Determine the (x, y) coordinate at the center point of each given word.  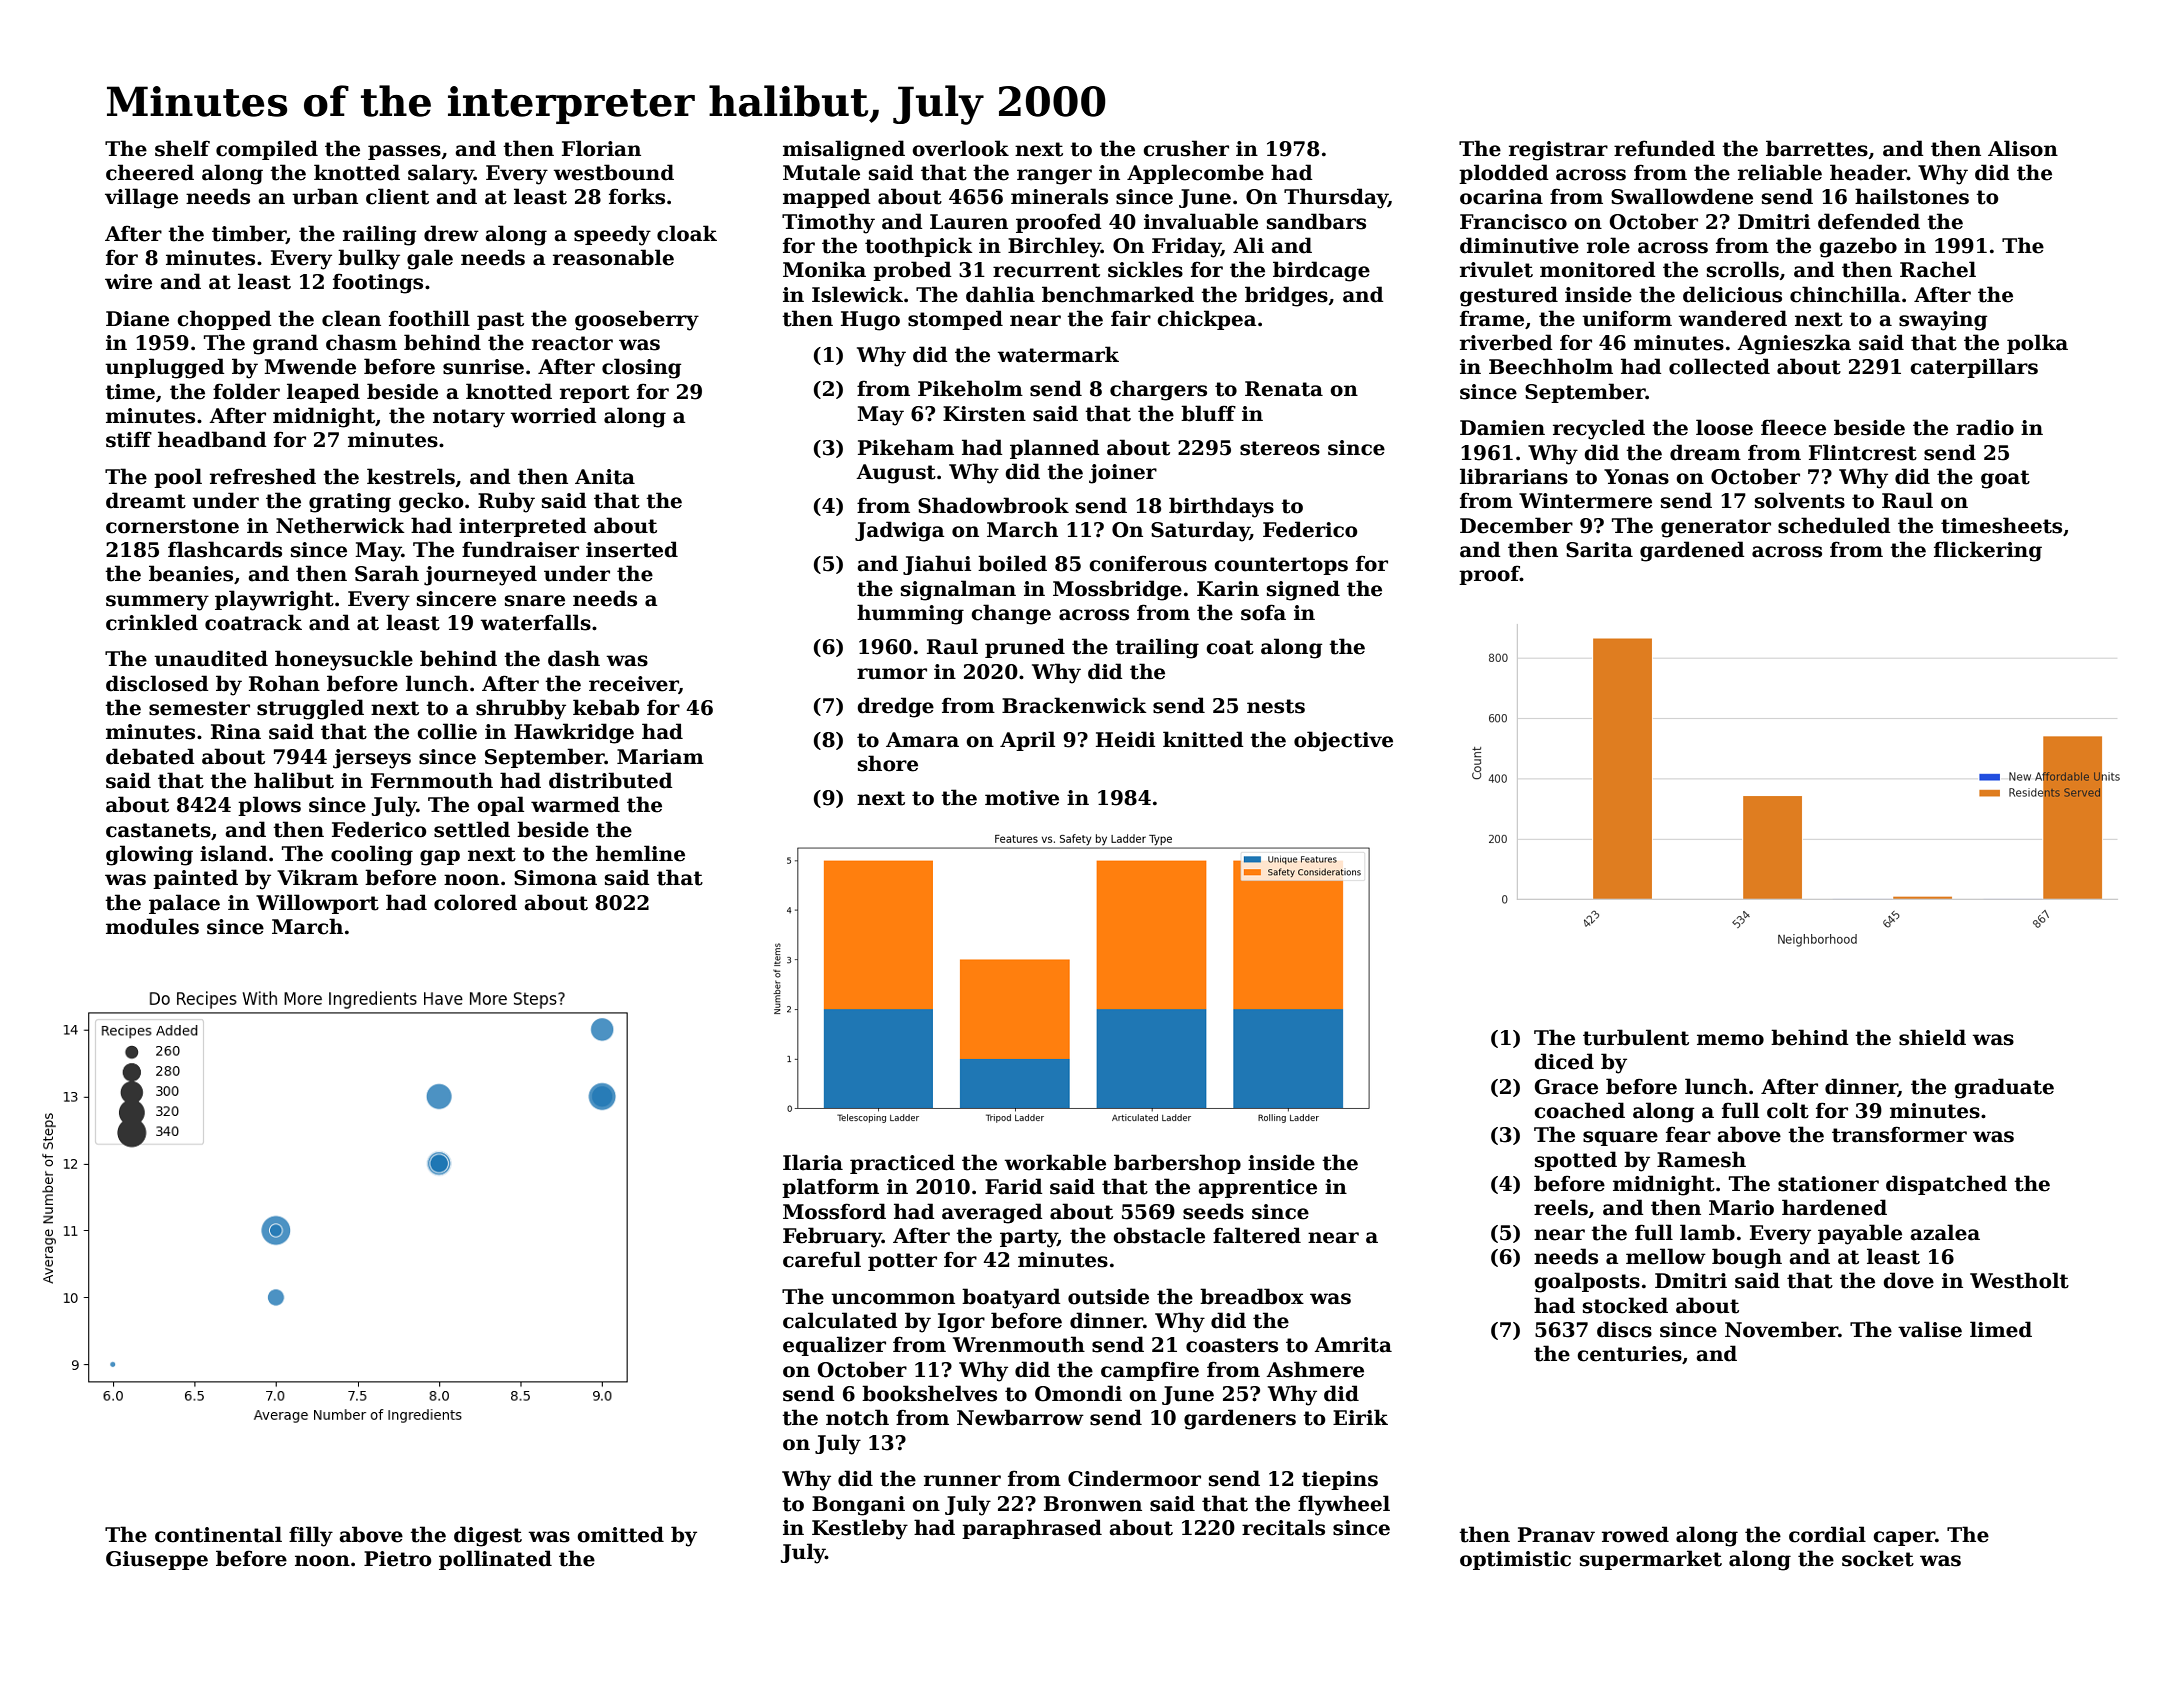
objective (1343, 741)
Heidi (1125, 739)
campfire (1150, 1371)
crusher (1186, 148)
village (141, 198)
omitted (620, 1534)
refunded (1664, 148)
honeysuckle (344, 660)
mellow (1666, 1256)
